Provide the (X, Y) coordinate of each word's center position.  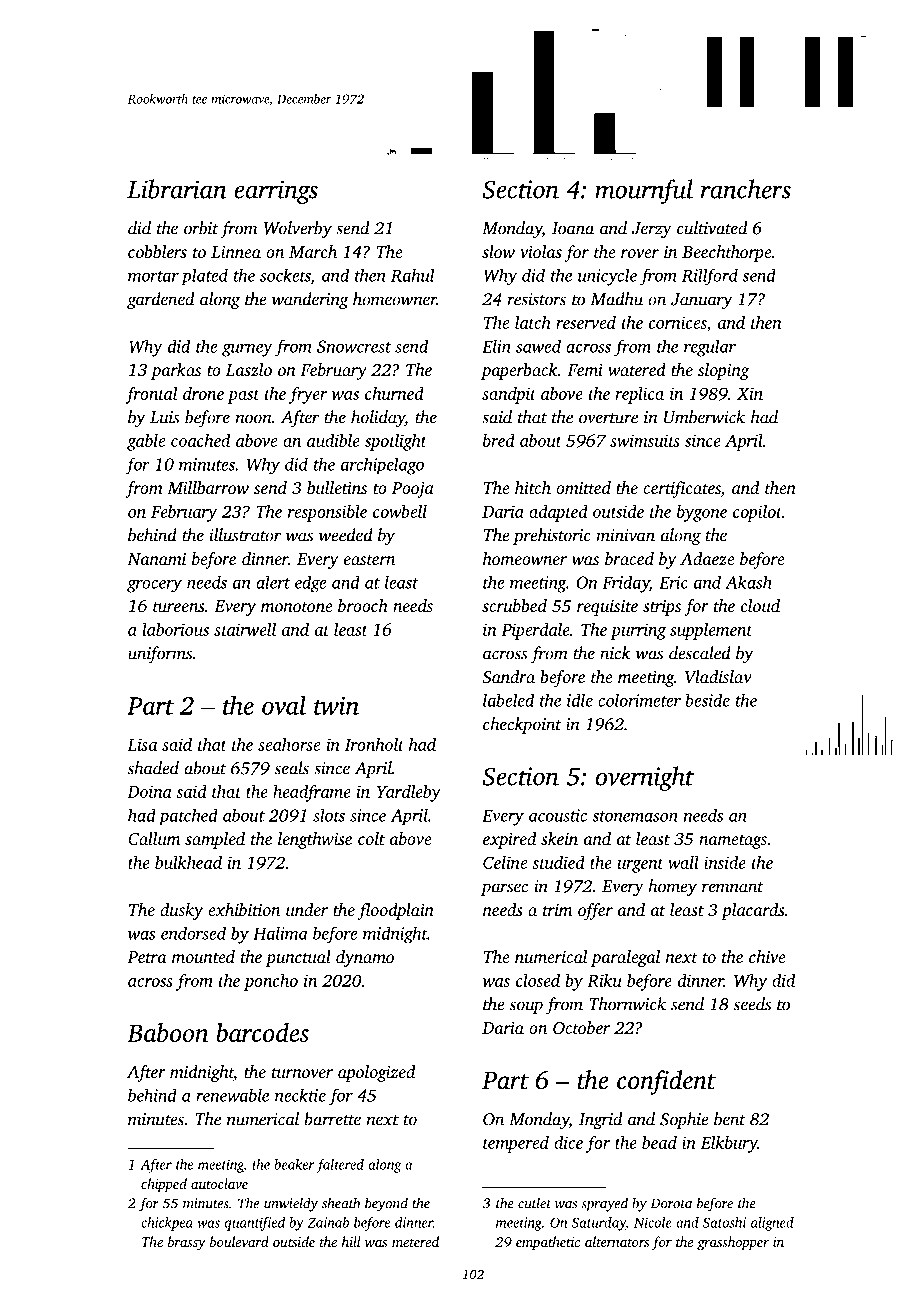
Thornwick (627, 1004)
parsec (504, 889)
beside (707, 700)
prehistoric (552, 536)
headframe (312, 793)
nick (615, 653)
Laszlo (249, 369)
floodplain (396, 911)
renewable (232, 1095)
